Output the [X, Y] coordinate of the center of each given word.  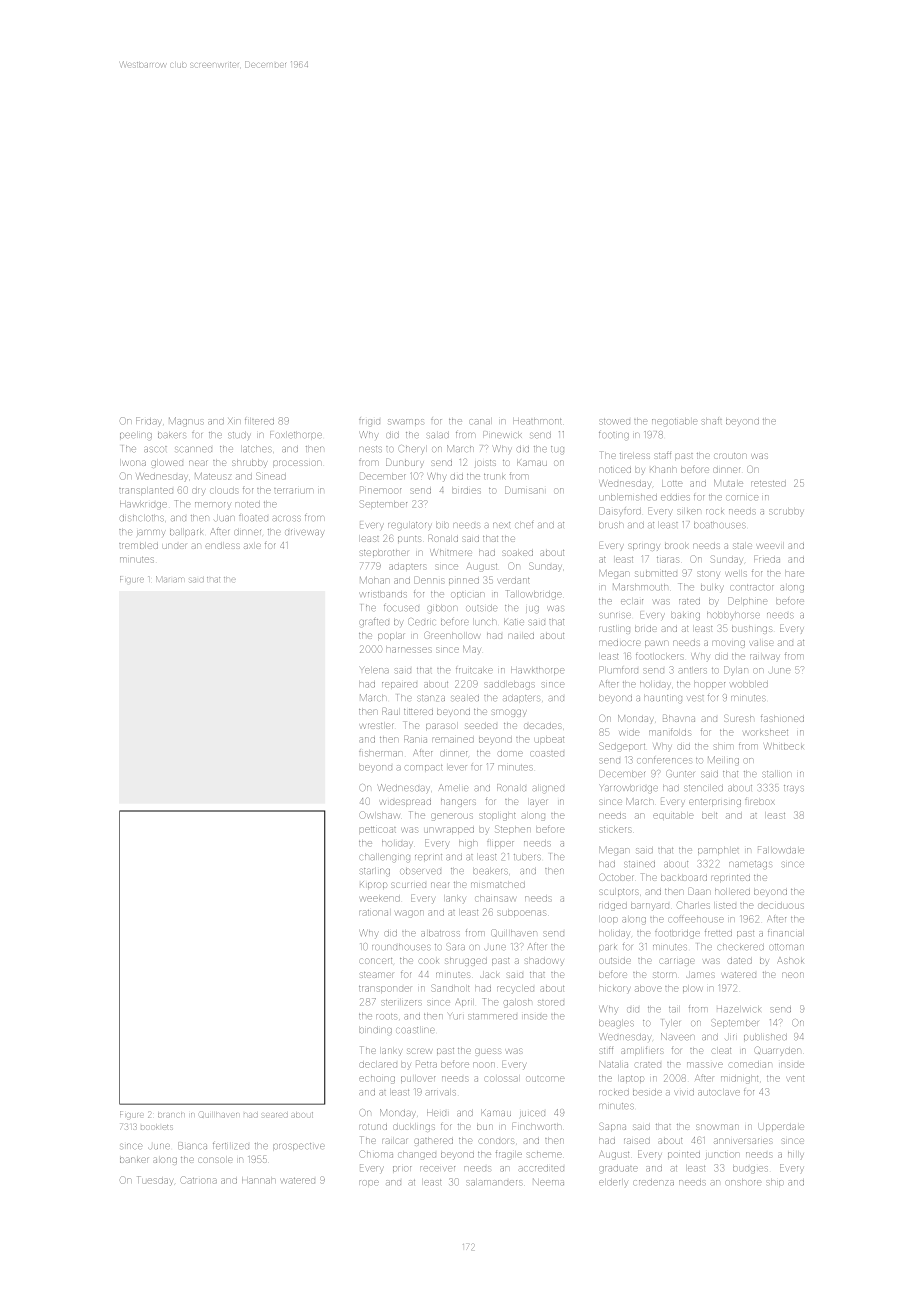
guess [488, 1052]
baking [685, 616]
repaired [399, 685]
